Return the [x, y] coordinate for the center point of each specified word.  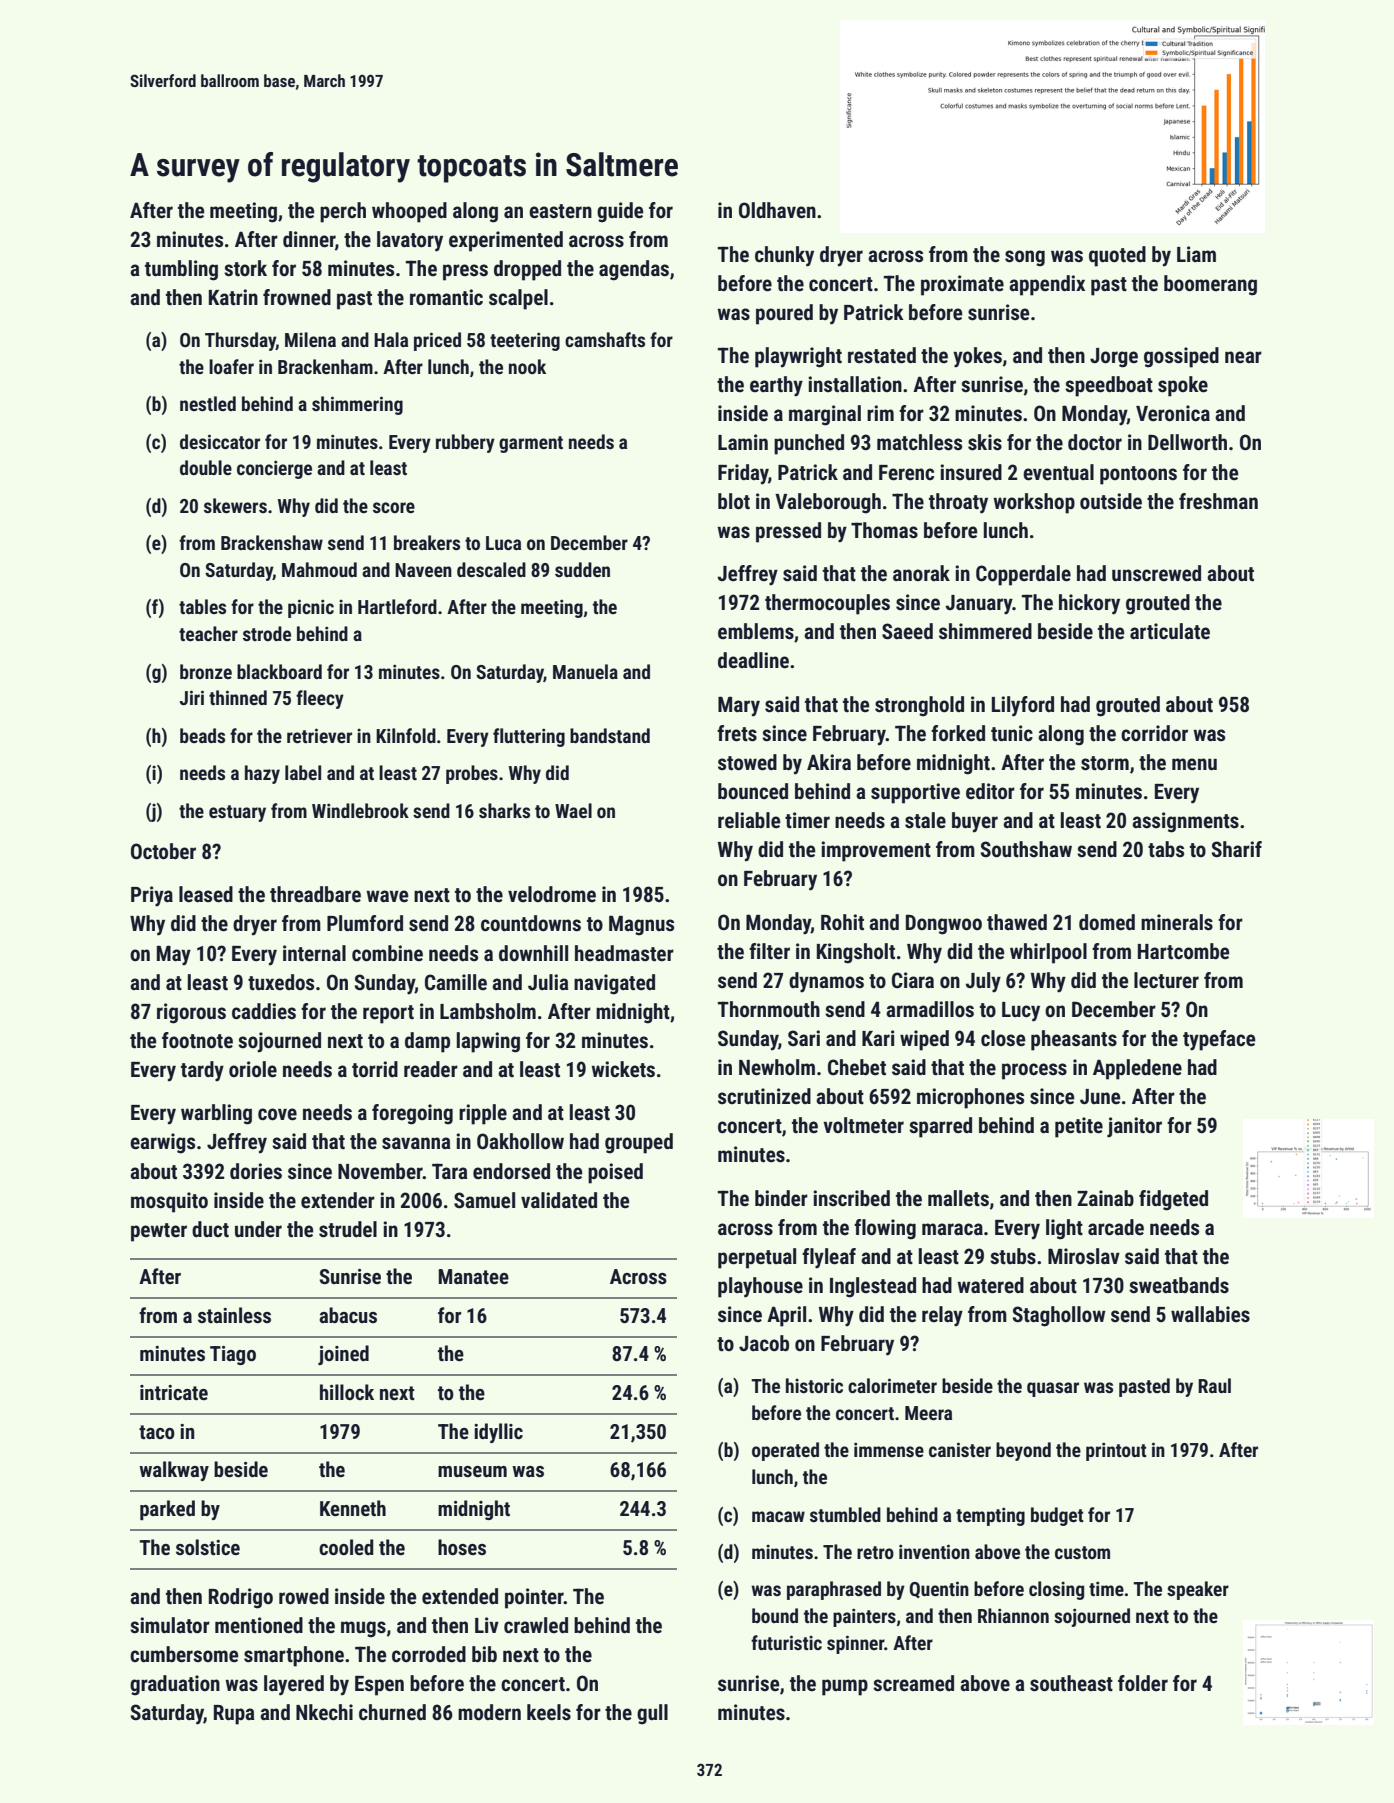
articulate [1170, 631]
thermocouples [827, 604]
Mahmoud [319, 569]
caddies [264, 1011]
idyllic [498, 1433]
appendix [1047, 285]
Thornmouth [769, 1009]
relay [942, 1316]
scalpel [518, 299]
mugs [363, 1629]
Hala [391, 339]
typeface [1219, 1040]
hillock [347, 1392]
